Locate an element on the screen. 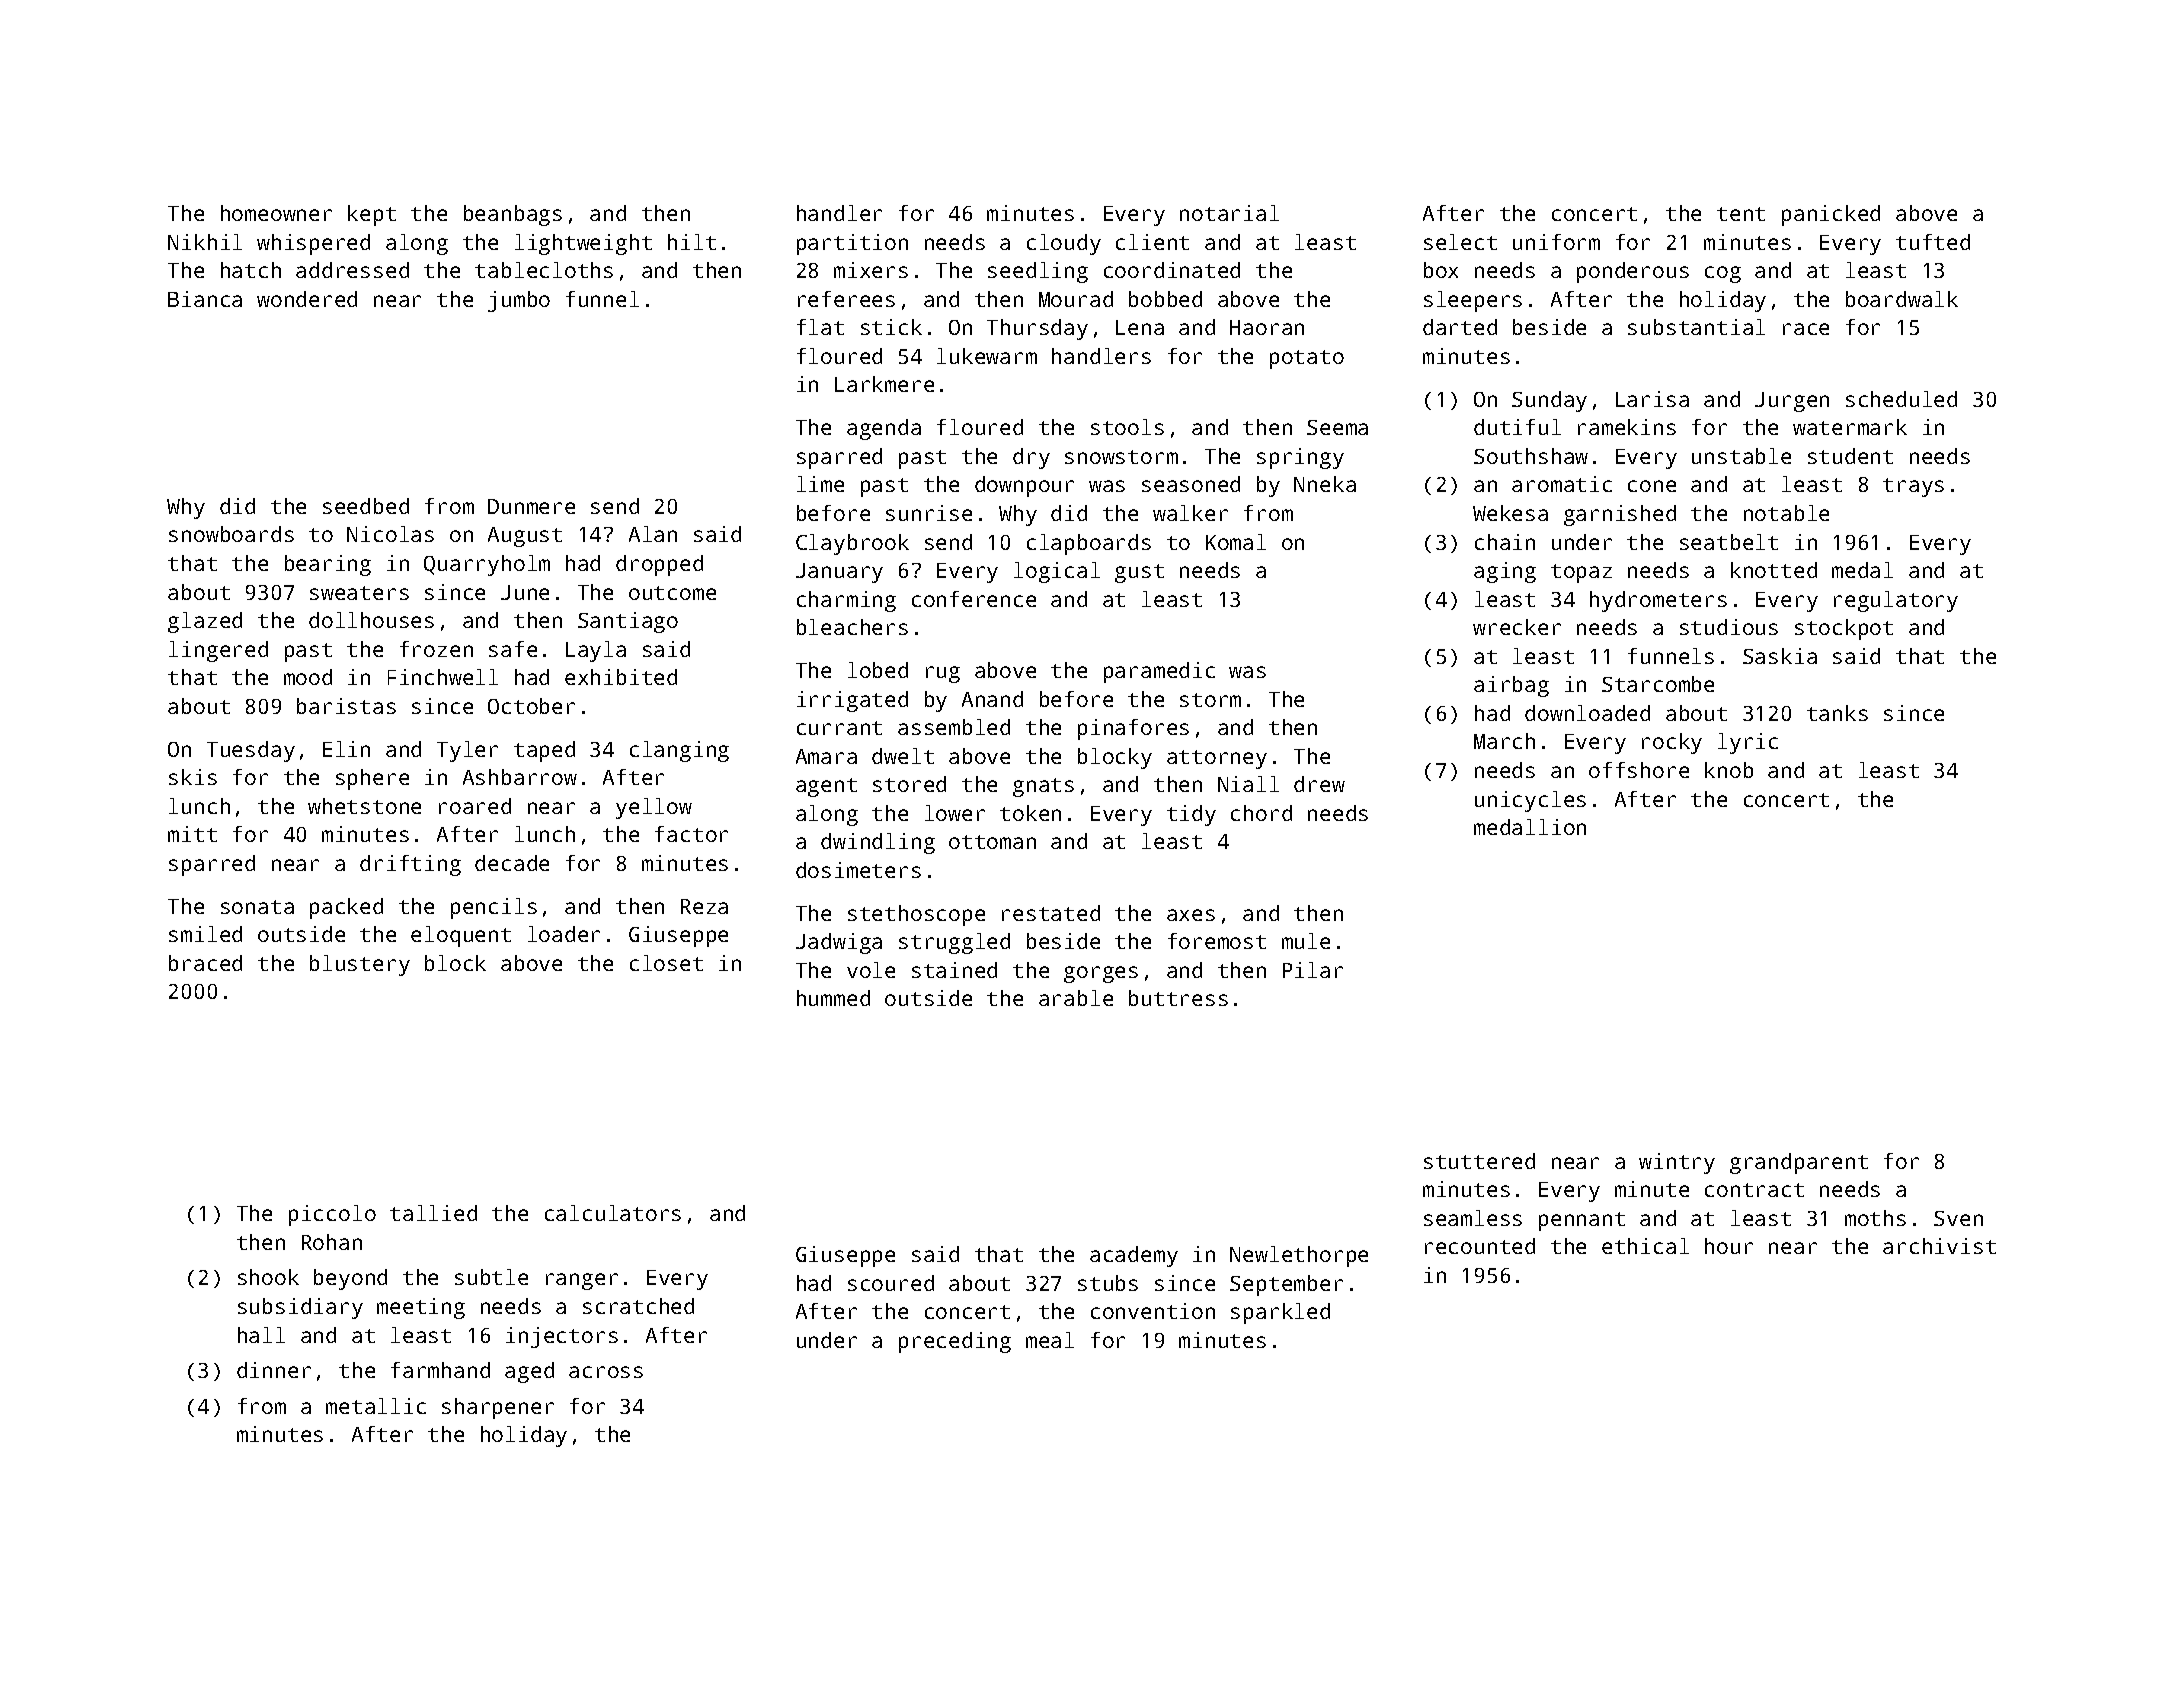 This screenshot has height=1683, width=2178. Pilar is located at coordinates (1313, 970).
